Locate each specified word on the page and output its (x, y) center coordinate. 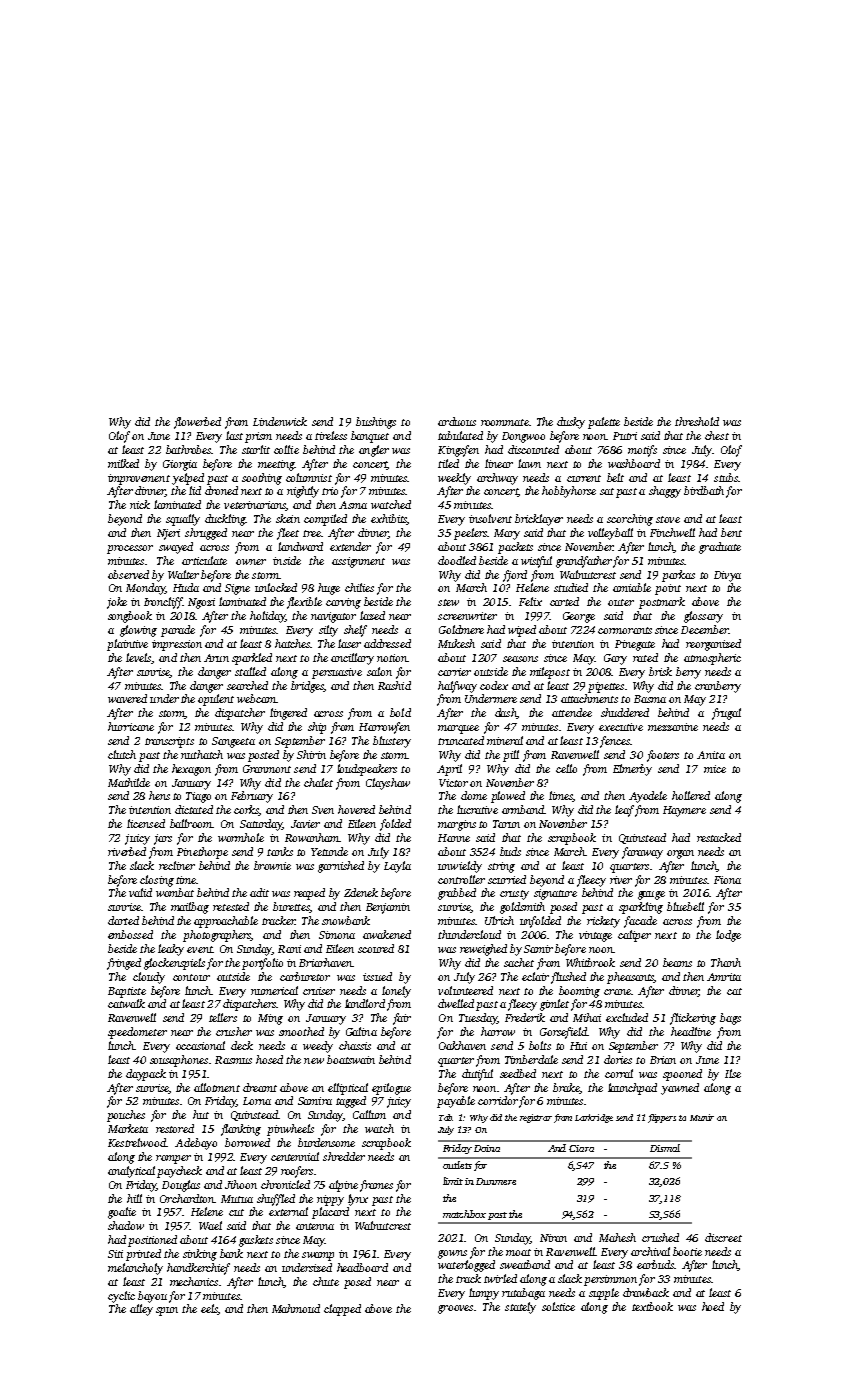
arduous (457, 421)
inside (287, 560)
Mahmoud (296, 1308)
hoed (713, 1306)
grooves (455, 1309)
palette (604, 423)
